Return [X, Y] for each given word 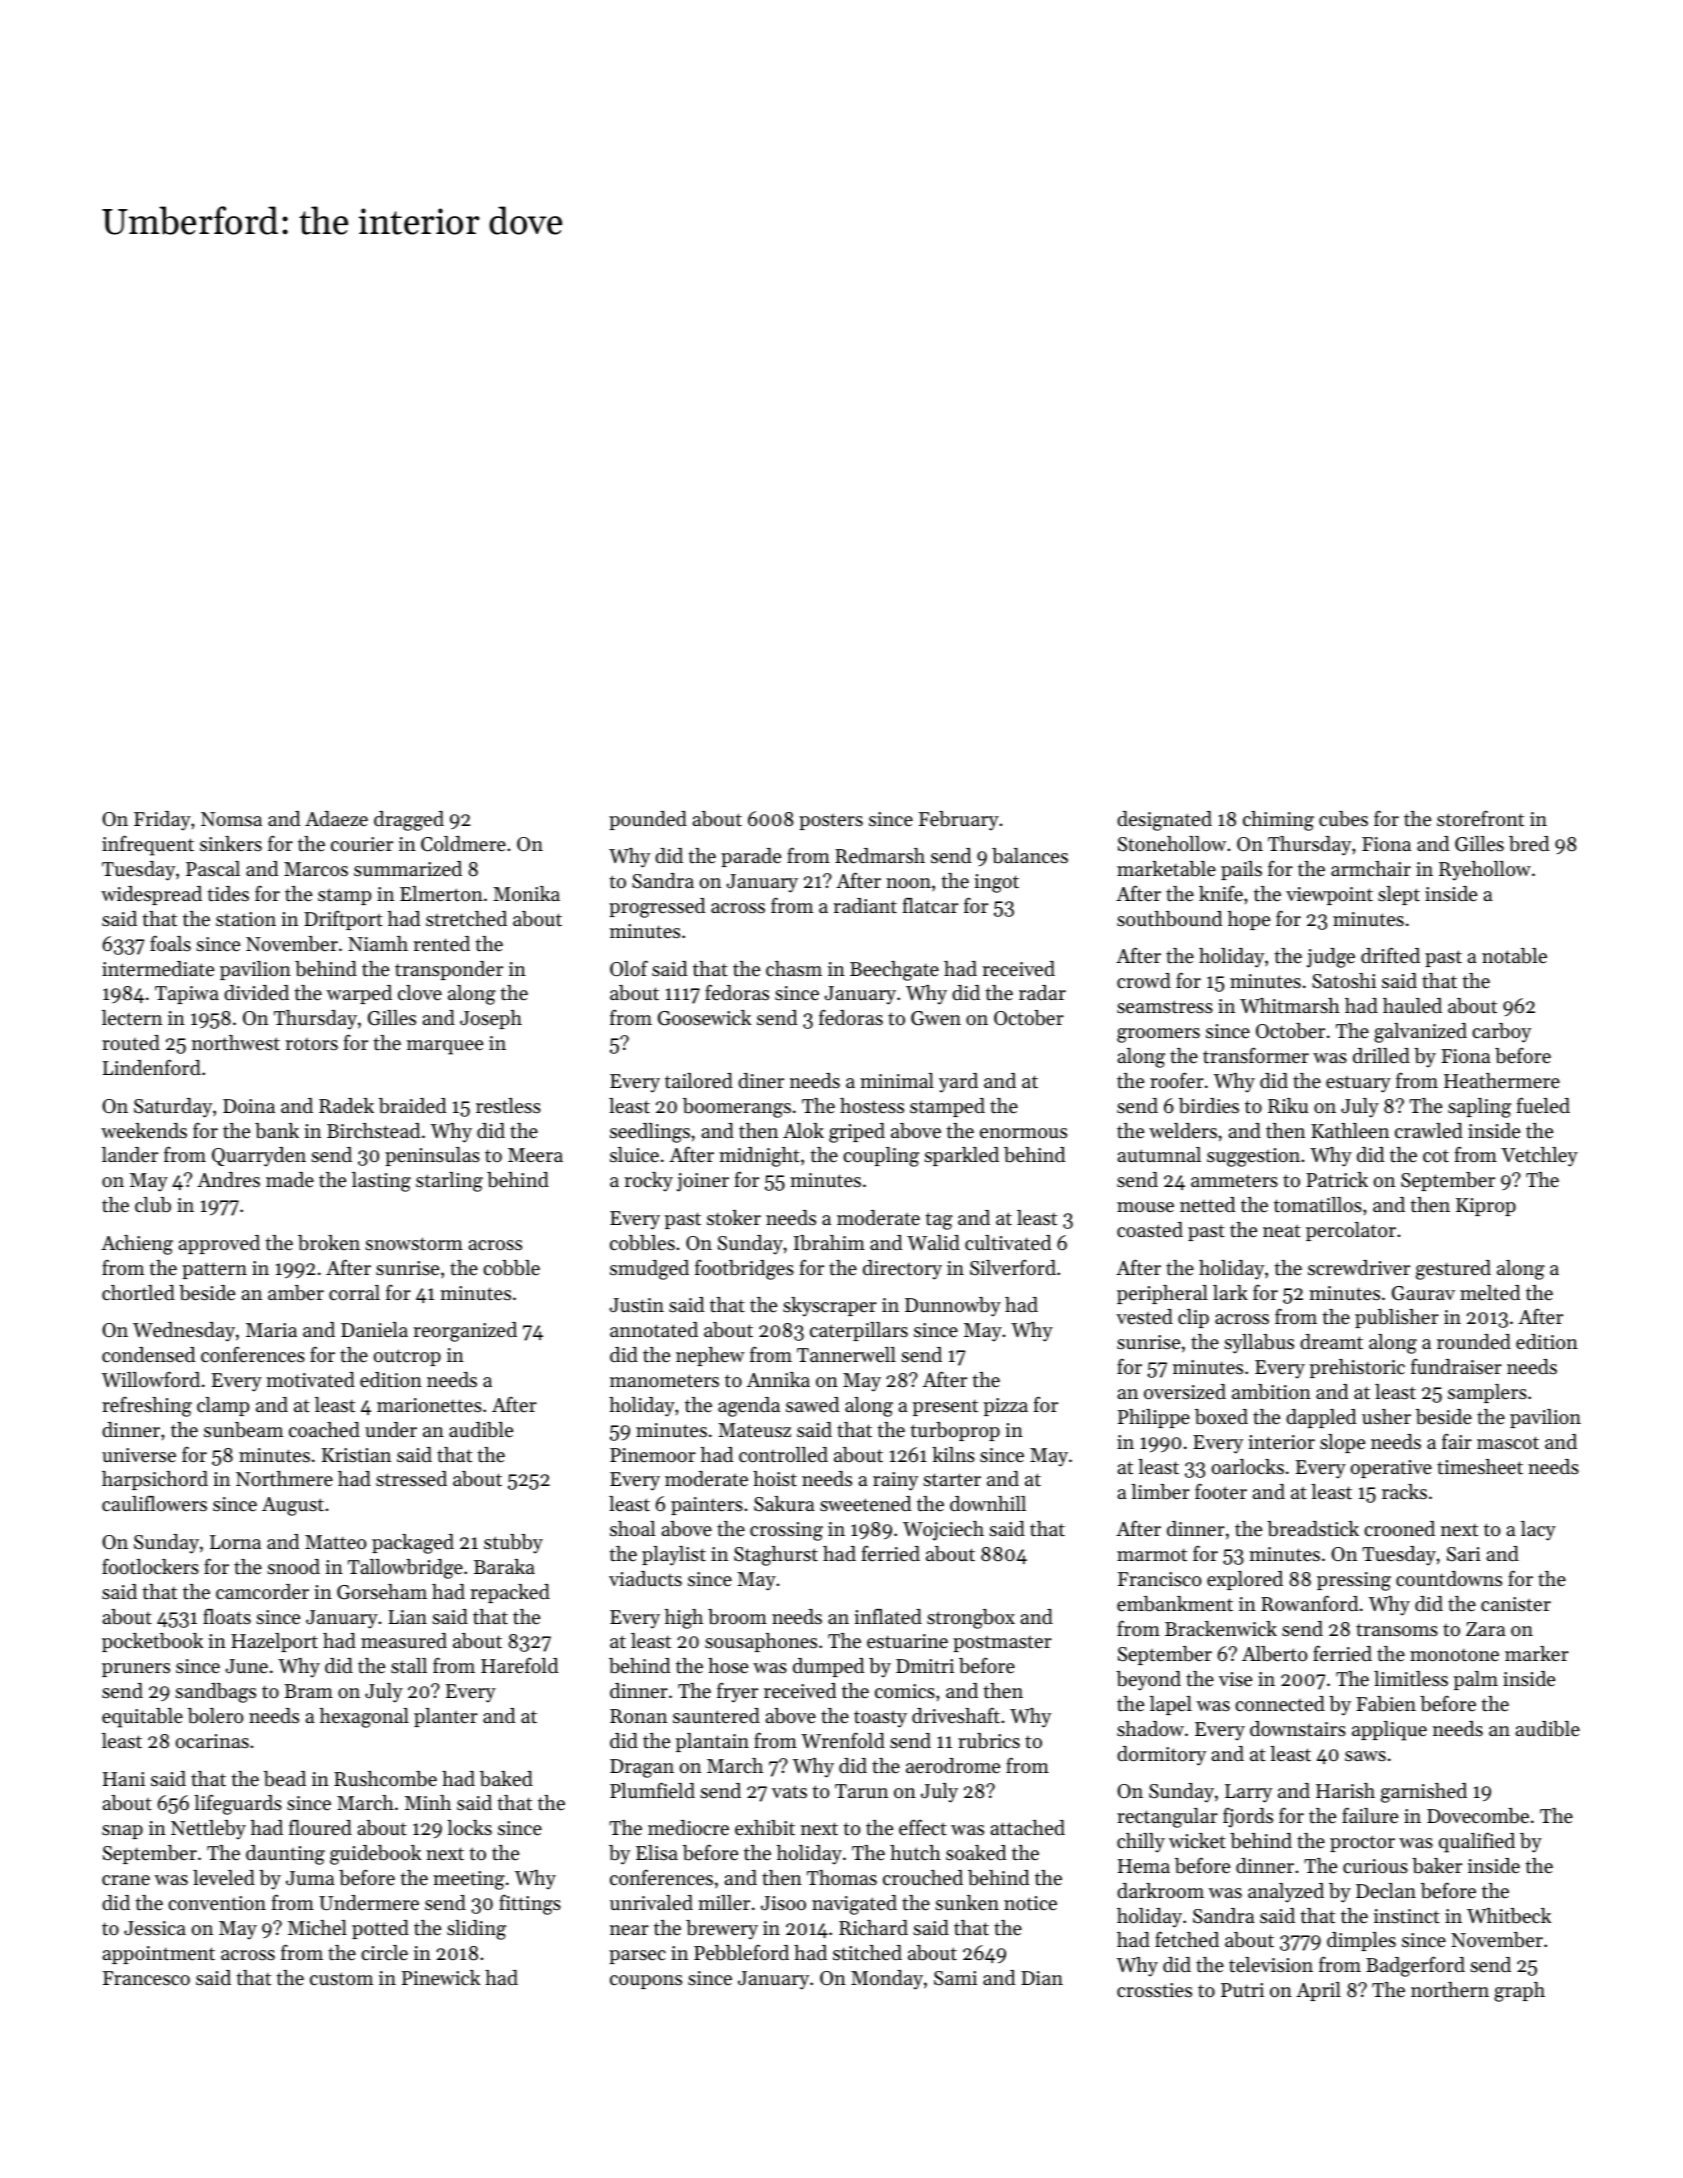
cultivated [1008, 1243]
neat [1282, 1231]
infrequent [148, 845]
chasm [794, 969]
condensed [148, 1355]
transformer [1256, 1055]
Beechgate [894, 971]
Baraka [504, 1566]
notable [1514, 956]
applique [1389, 1731]
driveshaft [956, 1715]
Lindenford [152, 1067]
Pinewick [441, 1978]
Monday [887, 1980]
